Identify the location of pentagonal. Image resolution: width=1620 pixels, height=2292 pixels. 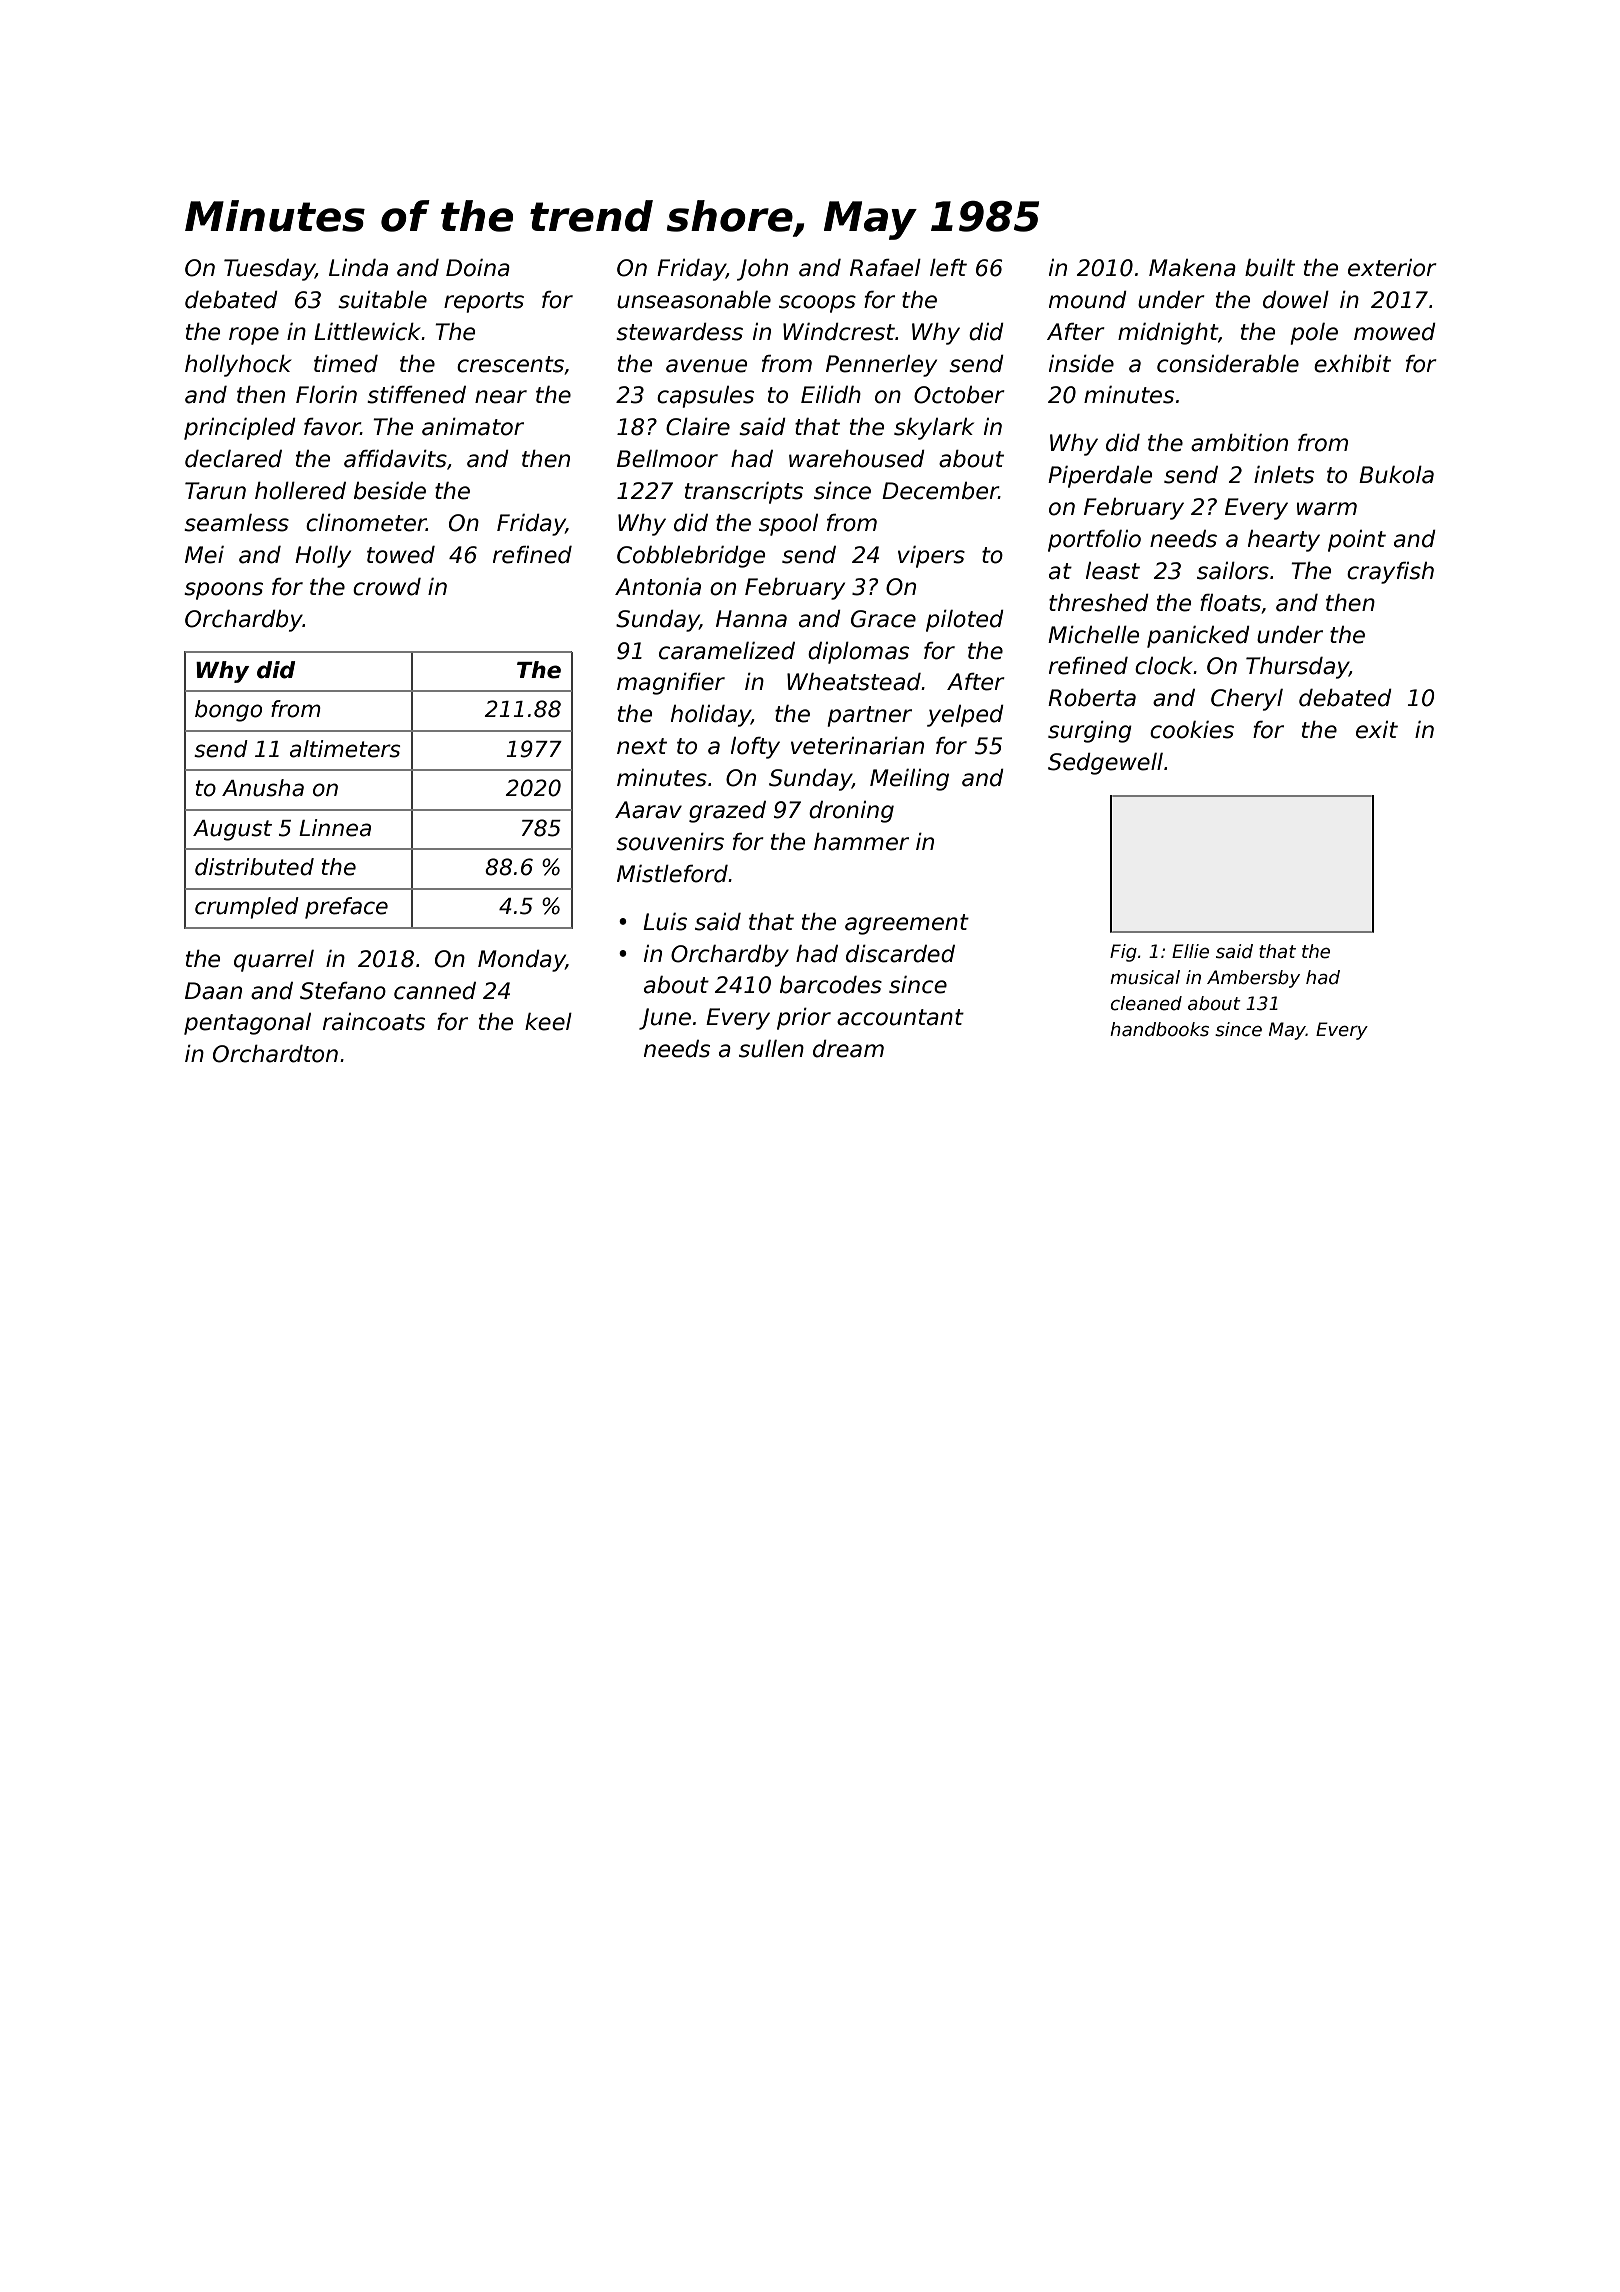
(247, 1024).
